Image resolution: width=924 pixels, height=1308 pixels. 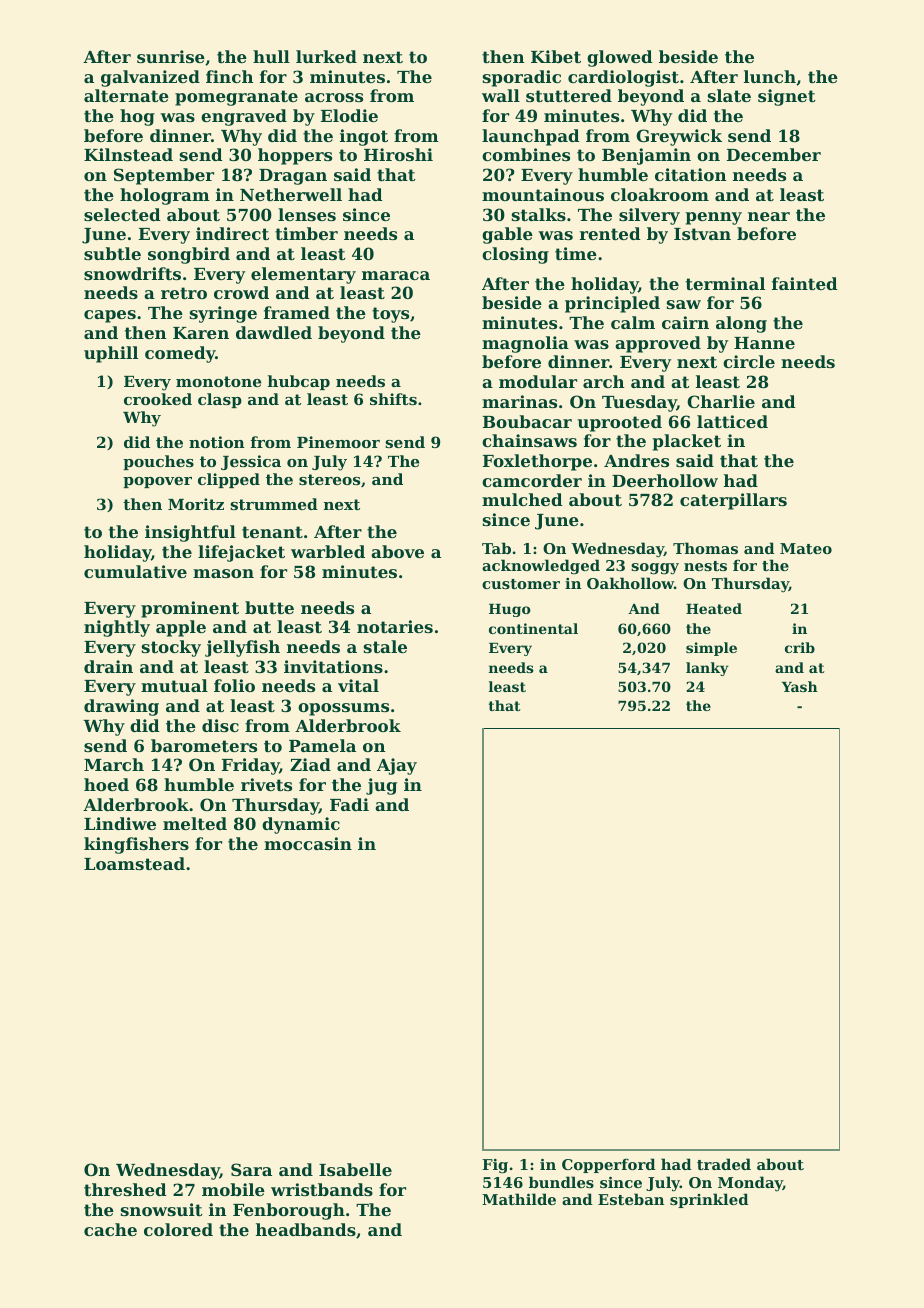 What do you see at coordinates (178, 1229) in the image?
I see `colored` at bounding box center [178, 1229].
